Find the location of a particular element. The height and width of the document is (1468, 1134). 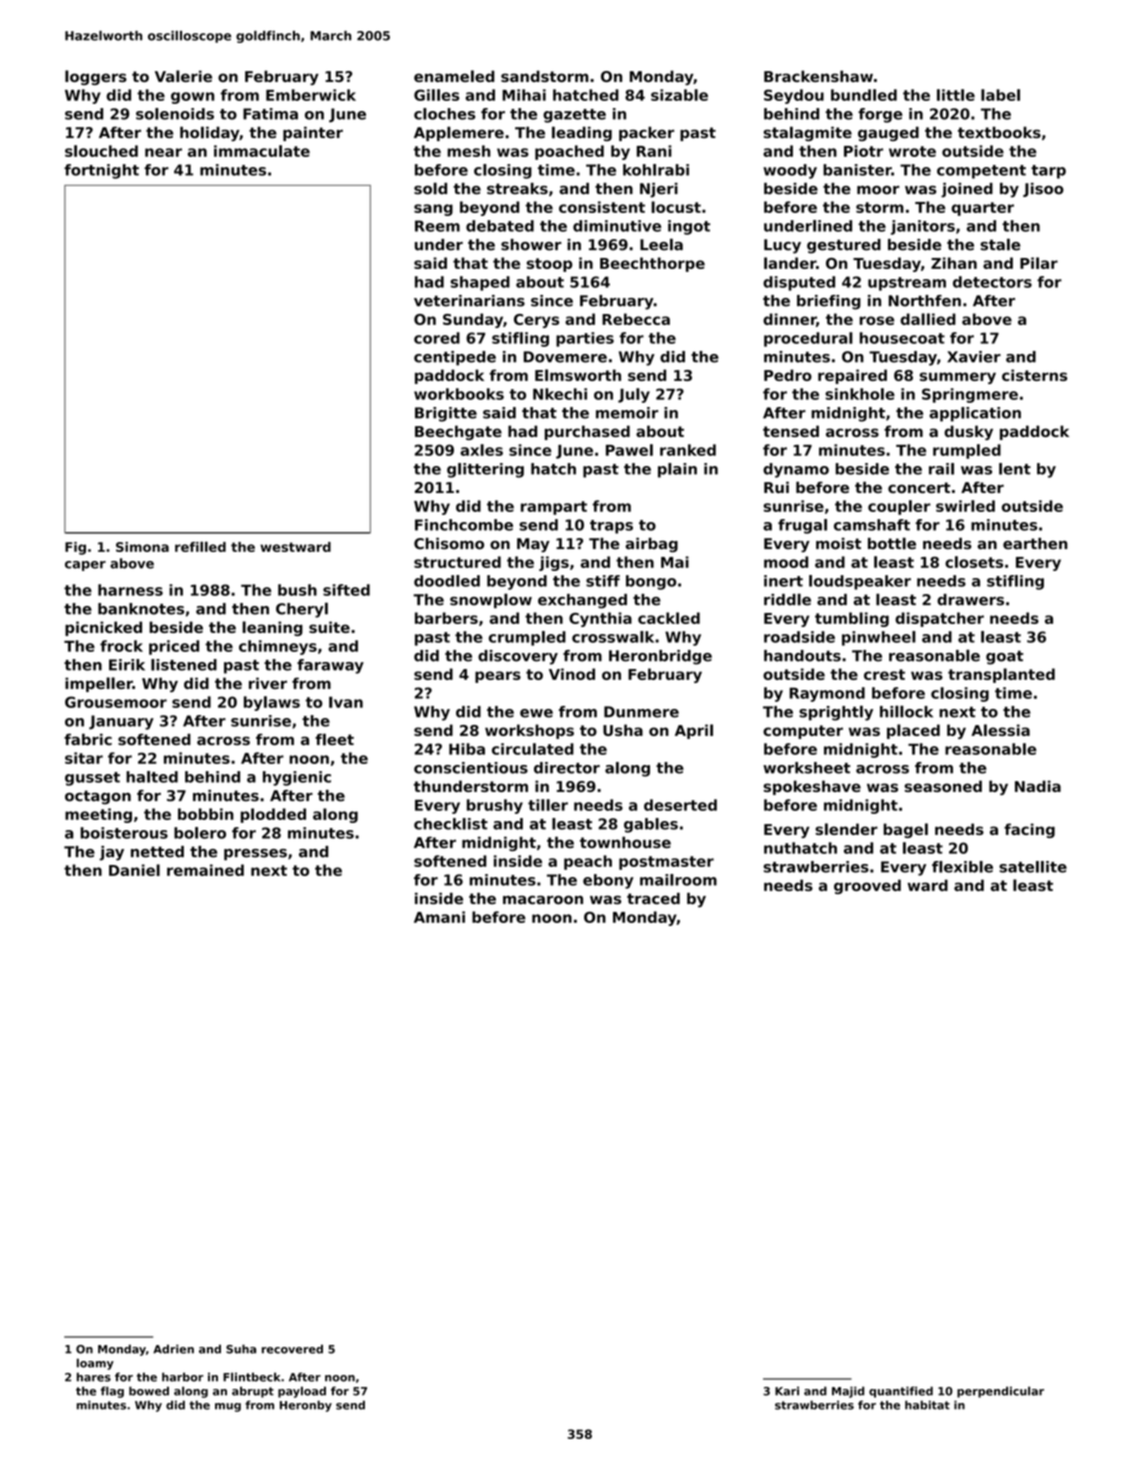

recovered is located at coordinates (292, 1349).
